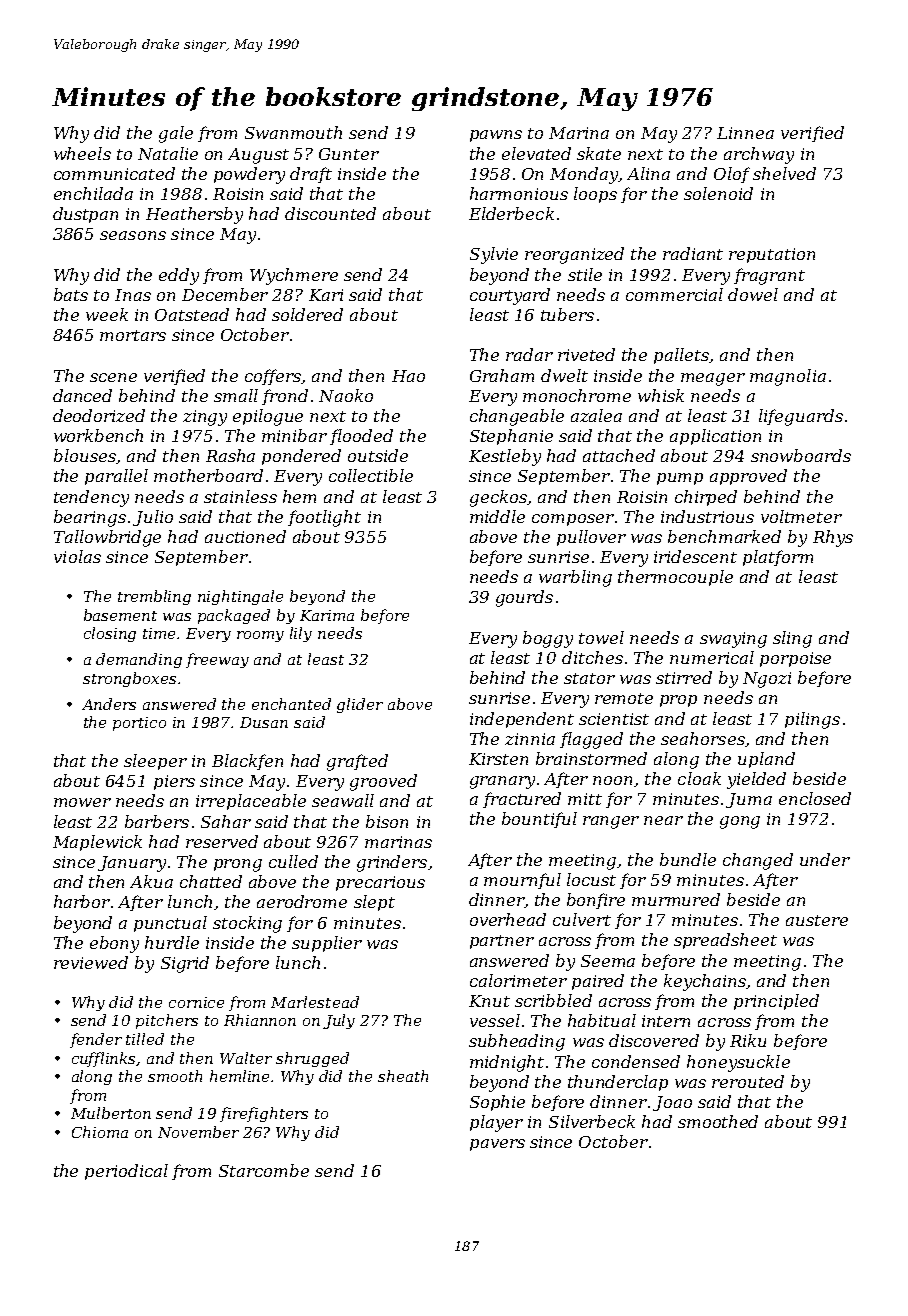  I want to click on pilings, so click(812, 720).
